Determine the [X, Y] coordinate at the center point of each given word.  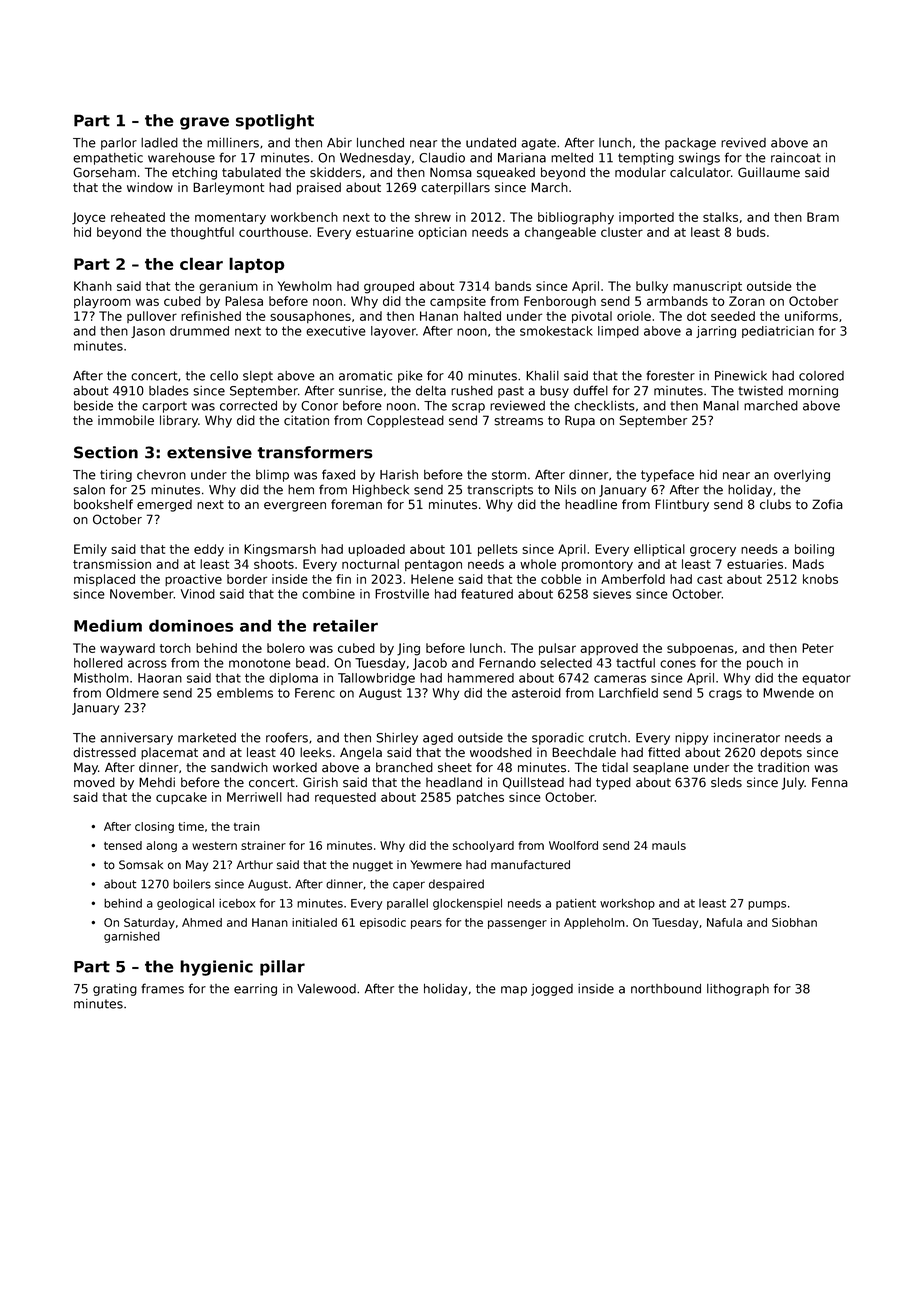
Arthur [255, 865]
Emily [90, 550]
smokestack [556, 331]
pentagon [433, 566]
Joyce [89, 218]
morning [813, 392]
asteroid [536, 693]
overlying [802, 476]
